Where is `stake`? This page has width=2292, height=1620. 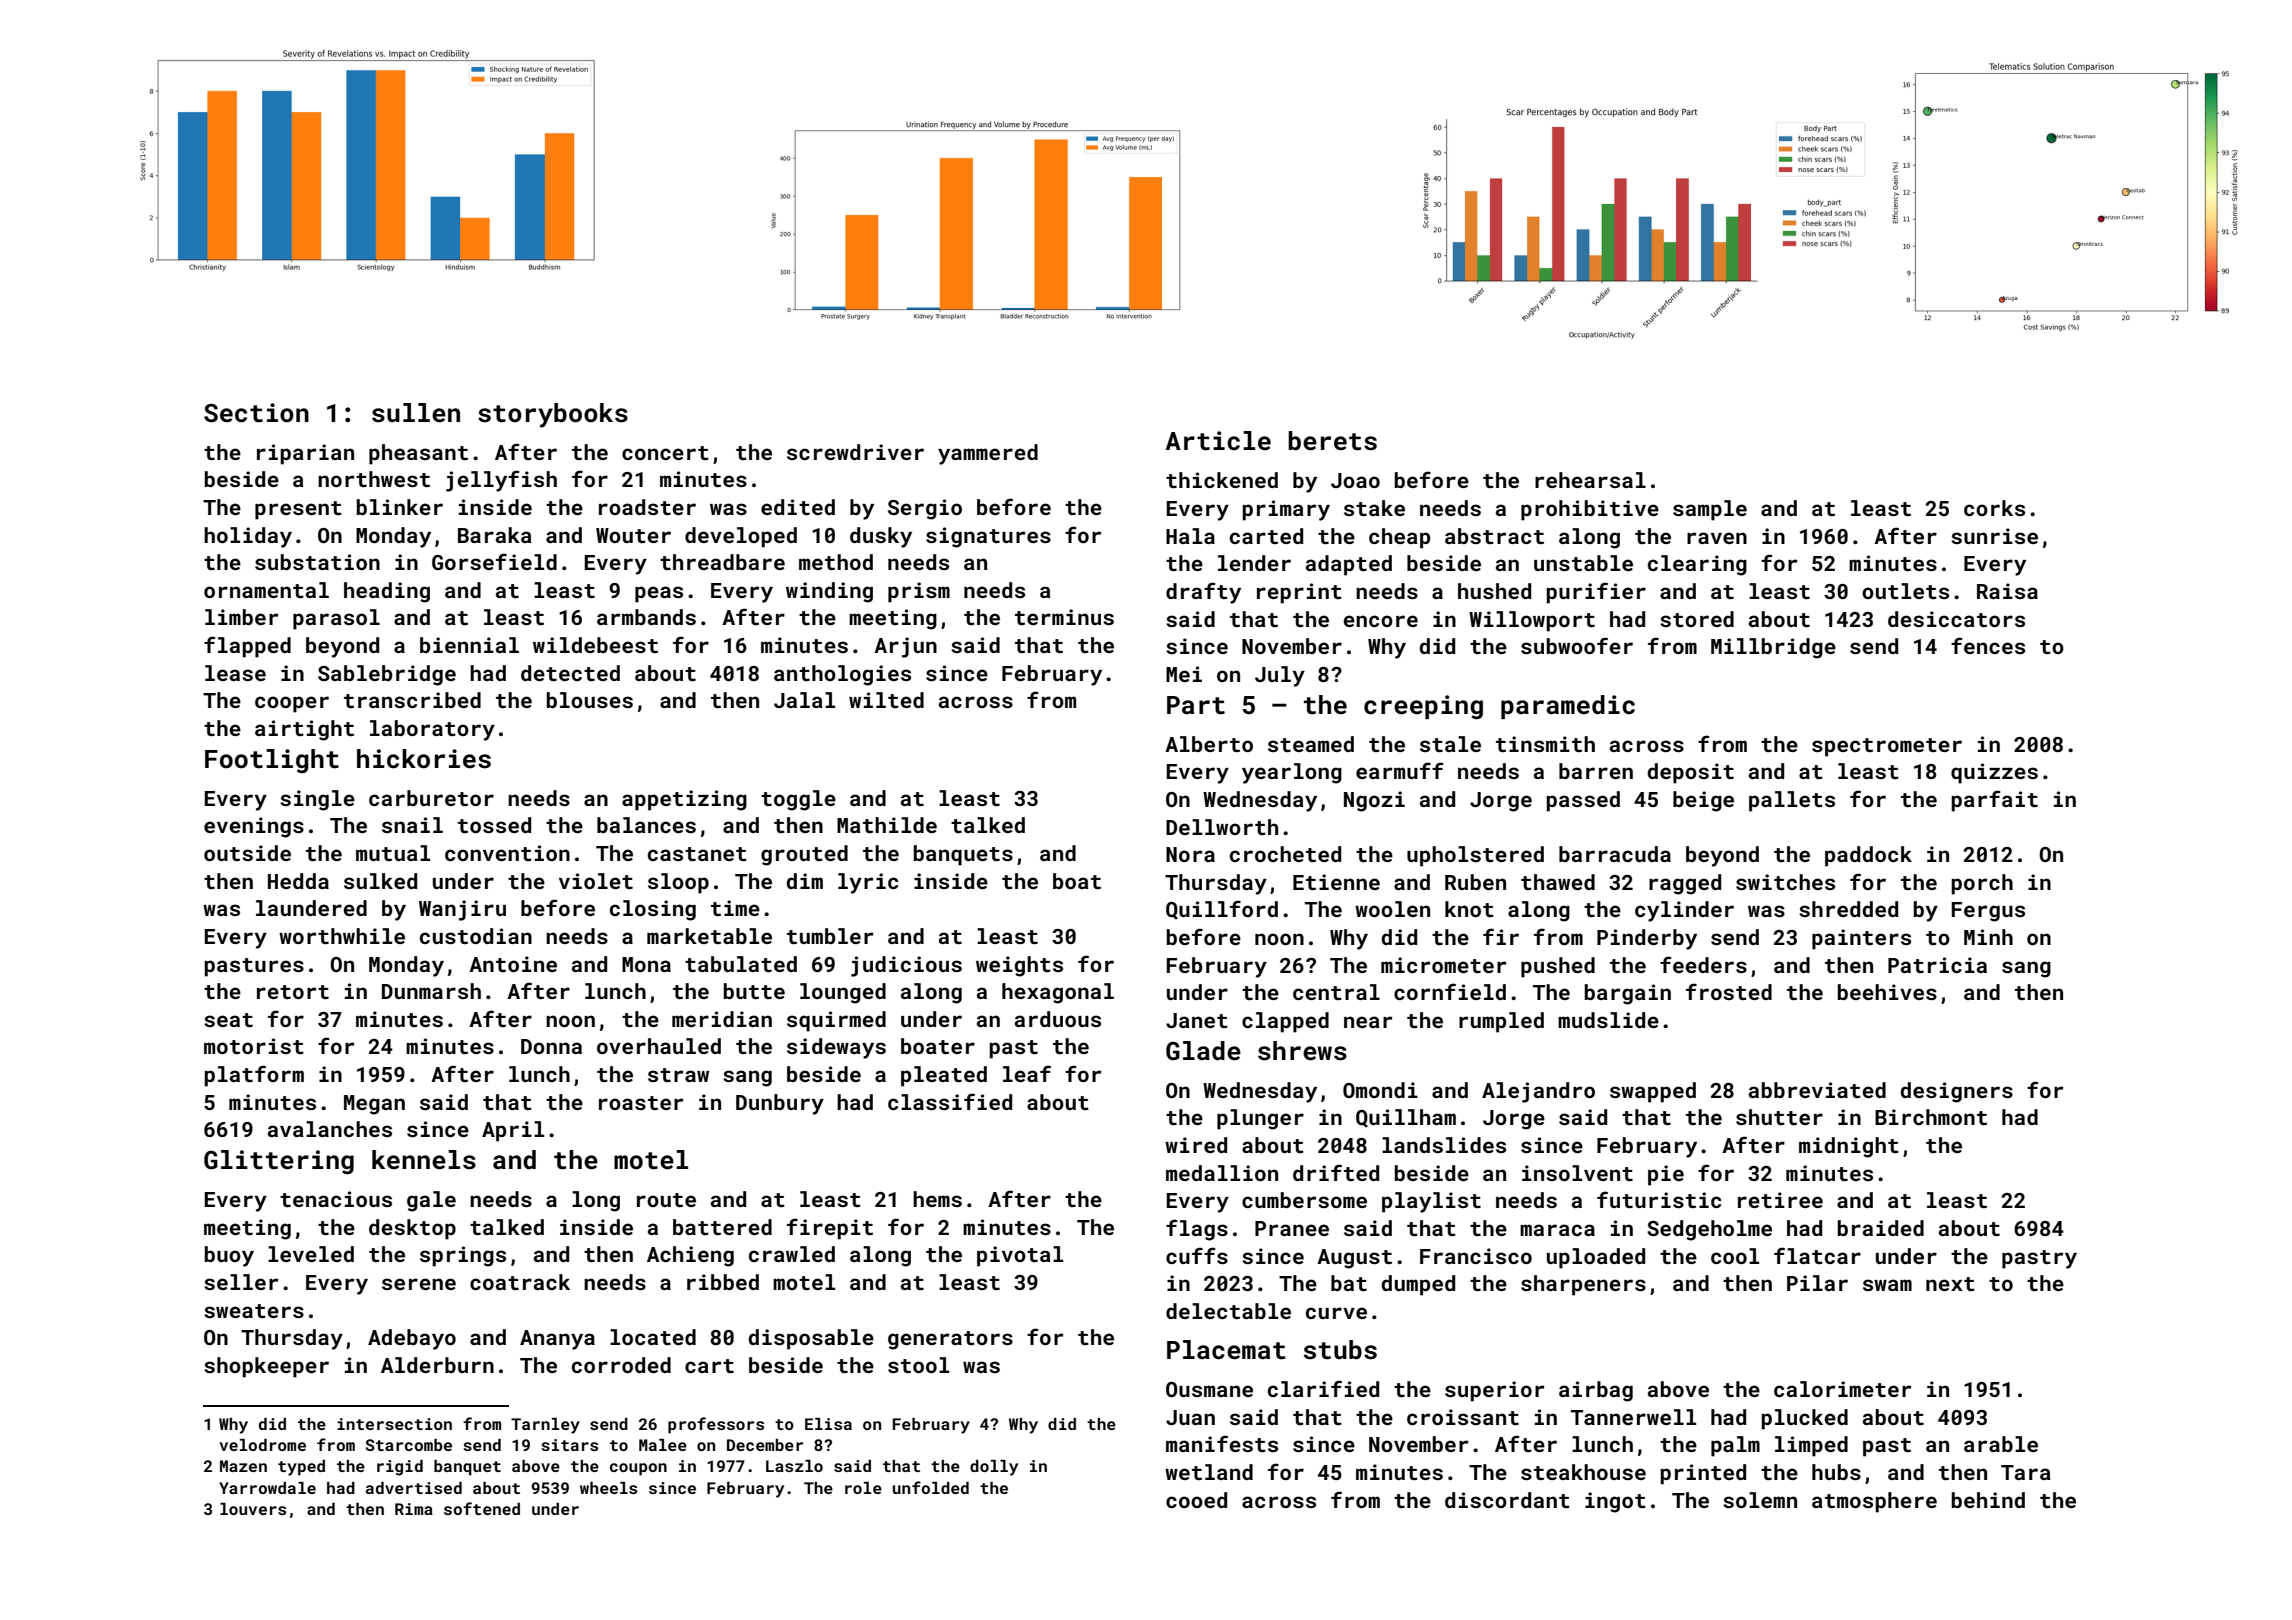 stake is located at coordinates (1374, 508).
